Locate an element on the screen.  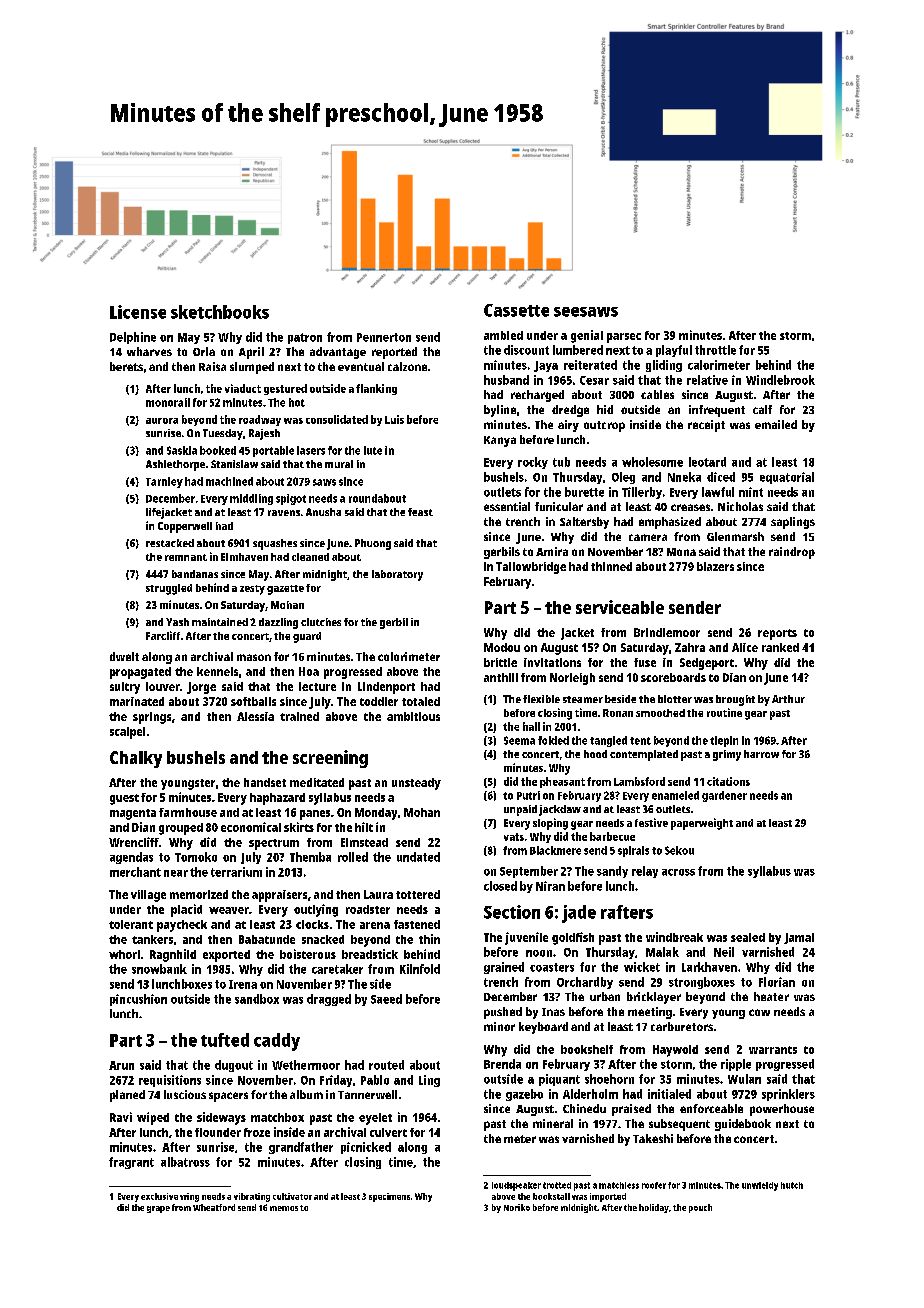
guidebook is located at coordinates (743, 1125).
